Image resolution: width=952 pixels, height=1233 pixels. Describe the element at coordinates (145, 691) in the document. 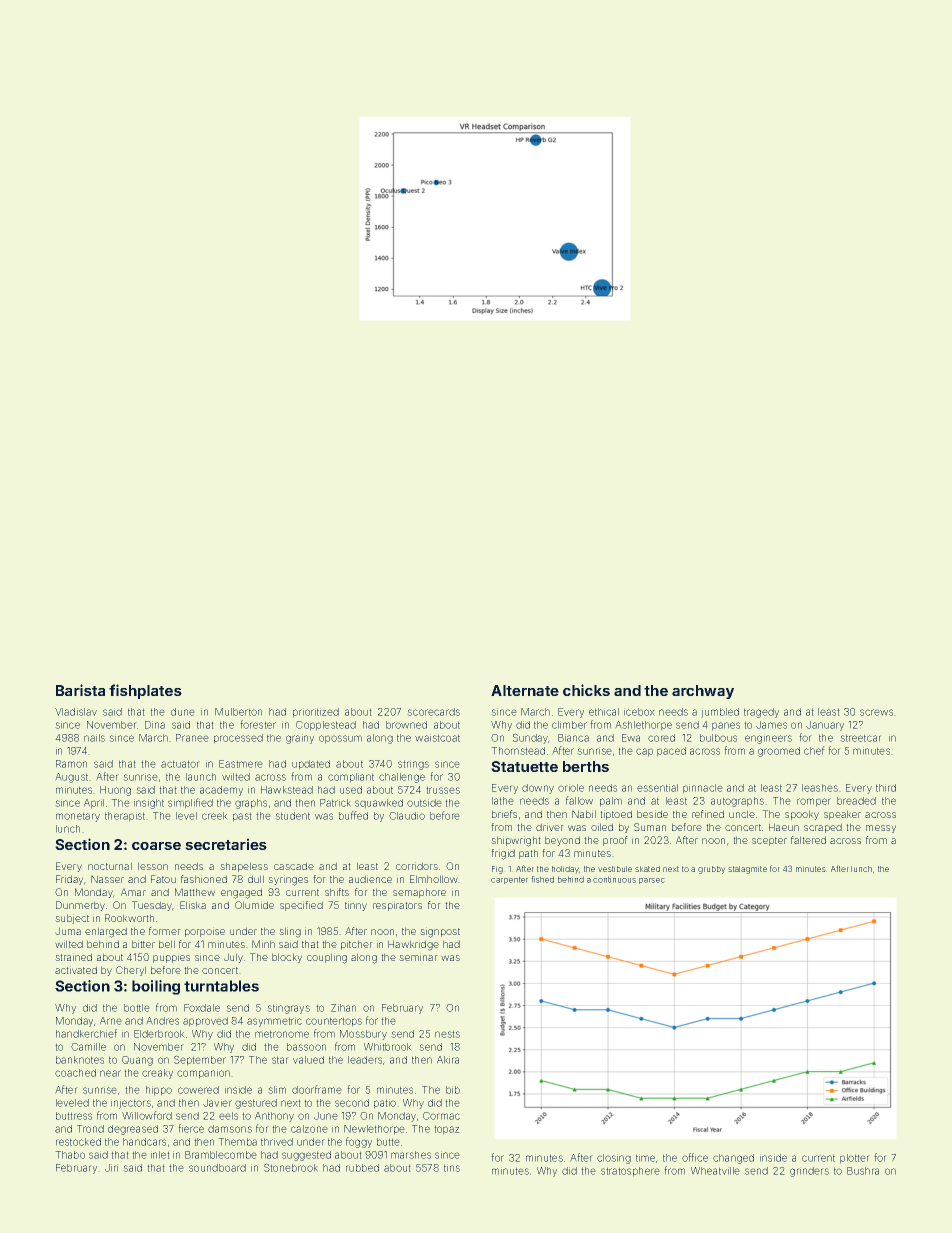

I see `fishplates` at that location.
